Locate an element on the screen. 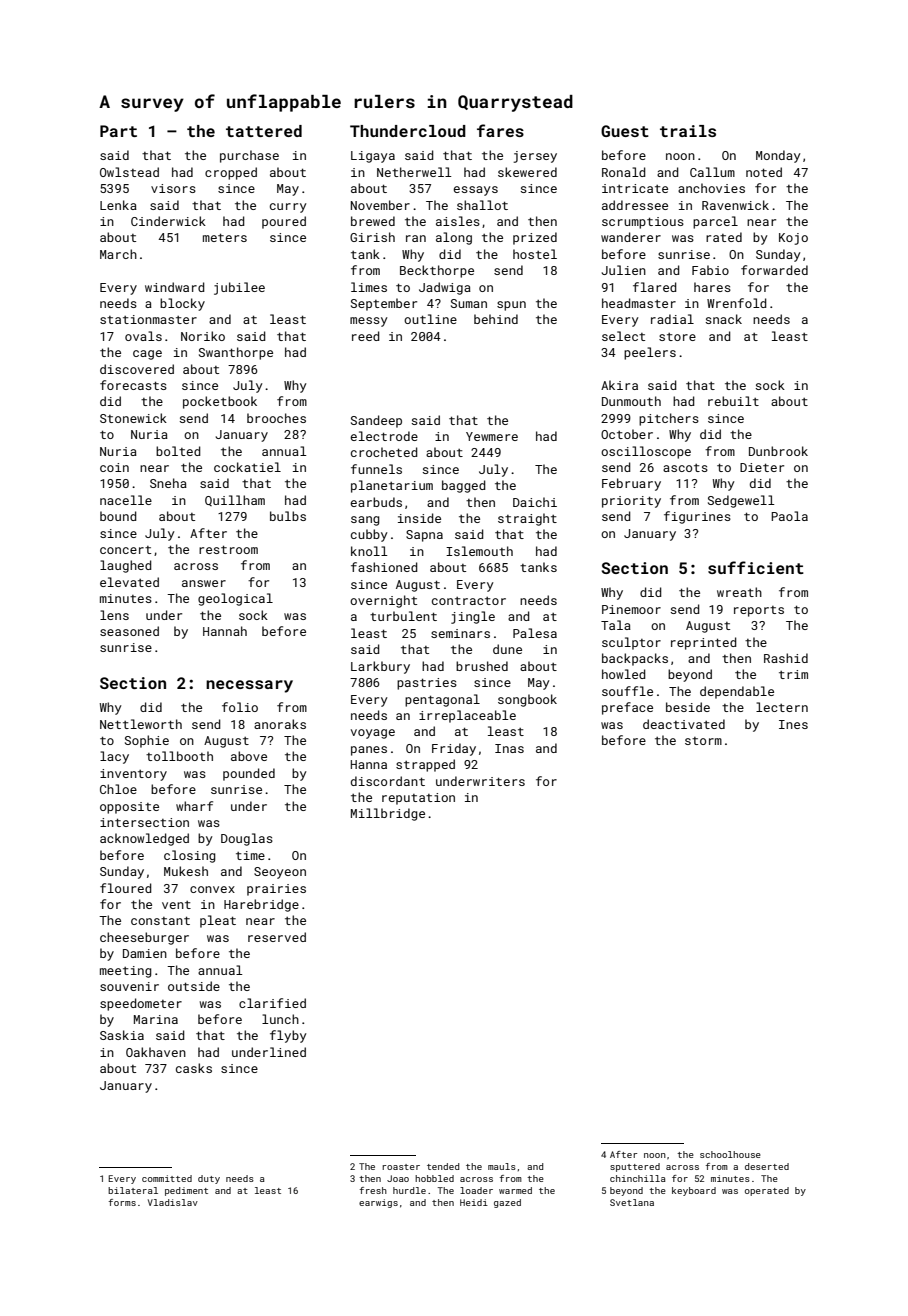  forecasts is located at coordinates (133, 385).
